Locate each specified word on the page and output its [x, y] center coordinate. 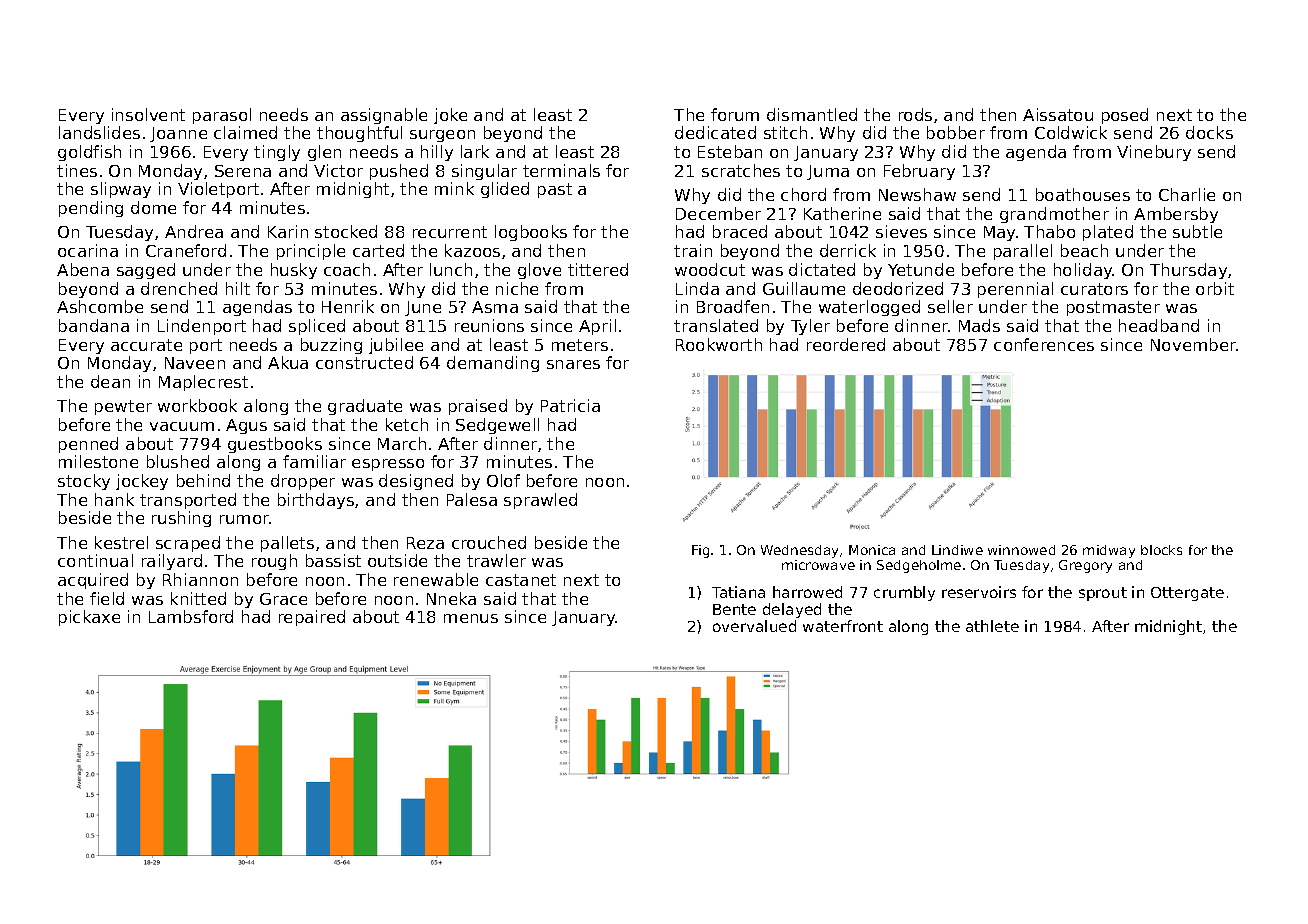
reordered [846, 344]
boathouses [1083, 194]
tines [77, 170]
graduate [365, 407]
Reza [425, 543]
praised [478, 407]
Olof [503, 480]
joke [450, 116]
